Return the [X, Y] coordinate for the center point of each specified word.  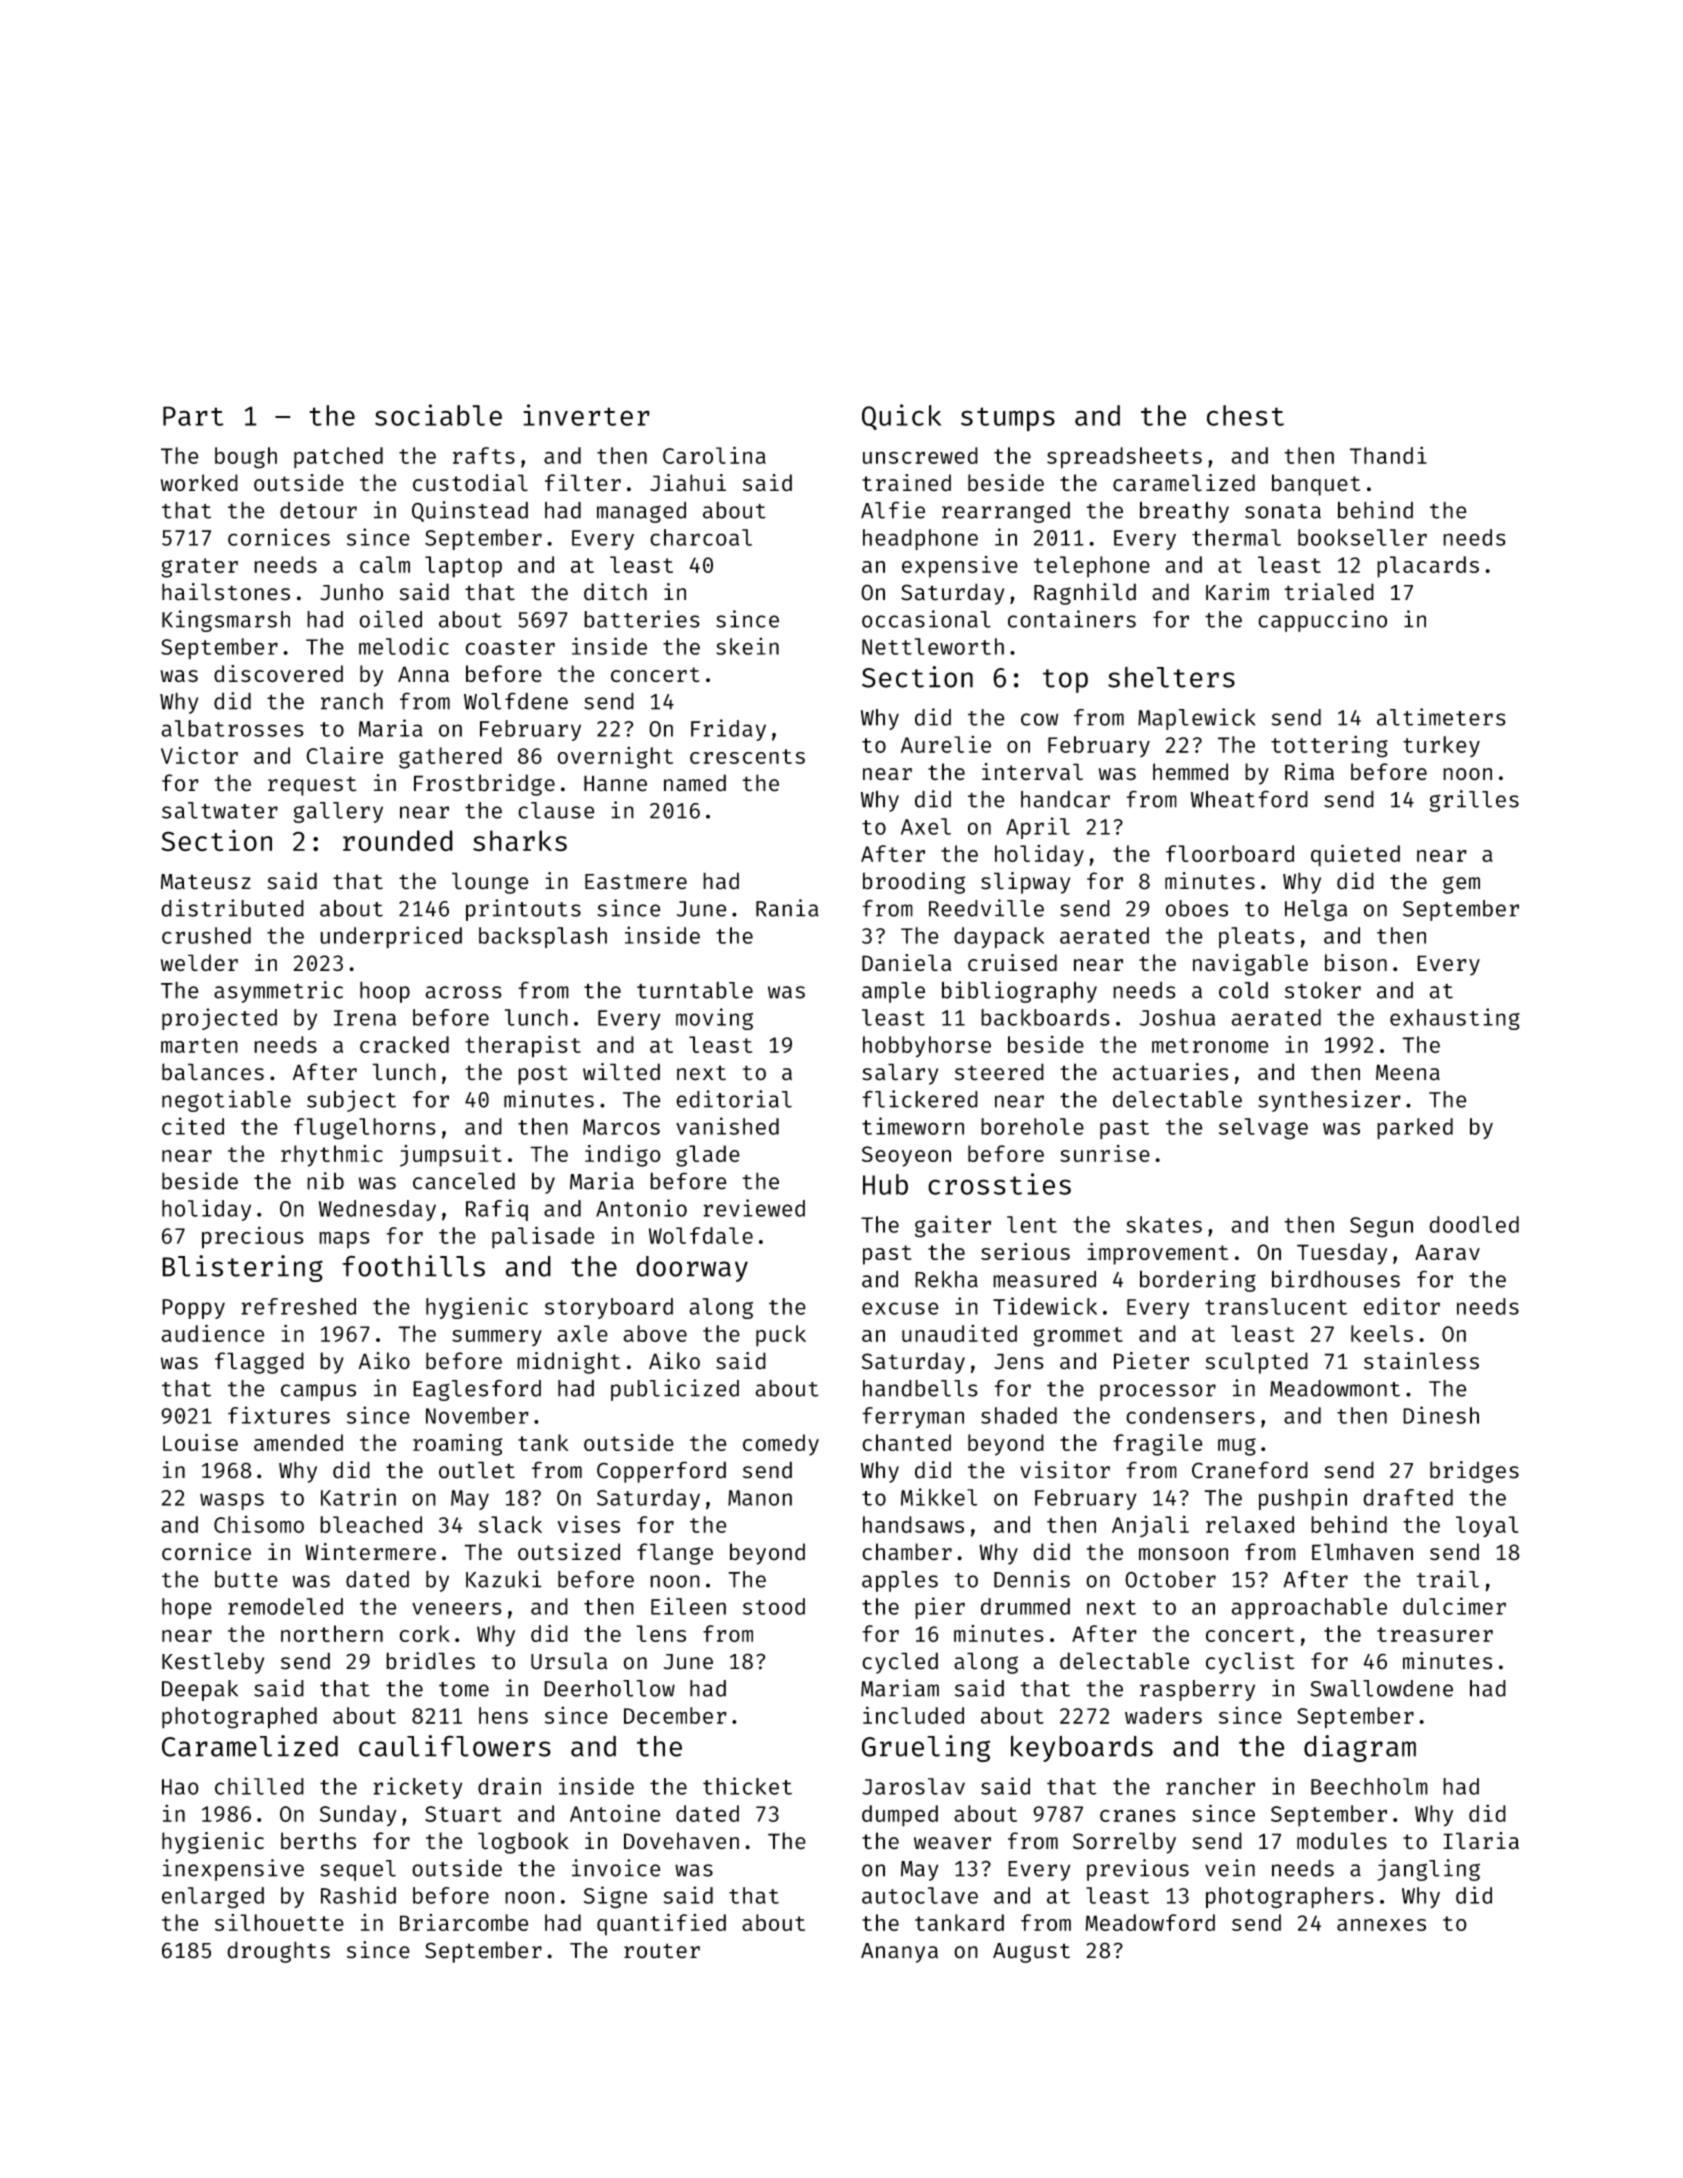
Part [193, 416]
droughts [278, 1952]
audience [213, 1333]
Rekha [946, 1279]
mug [1237, 1447]
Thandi [1388, 455]
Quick [901, 417]
